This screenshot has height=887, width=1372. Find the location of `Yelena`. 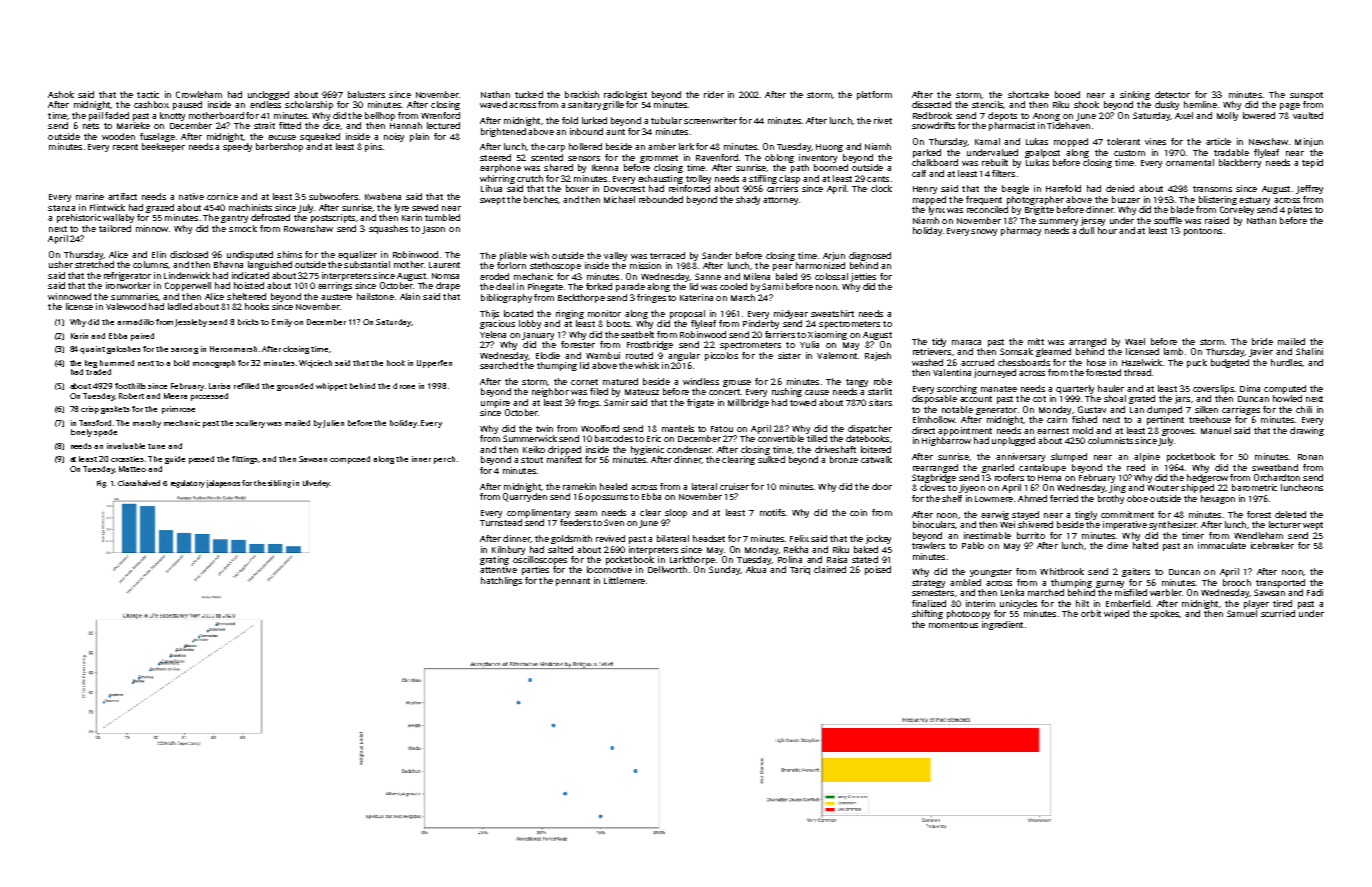

Yelena is located at coordinates (493, 334).
